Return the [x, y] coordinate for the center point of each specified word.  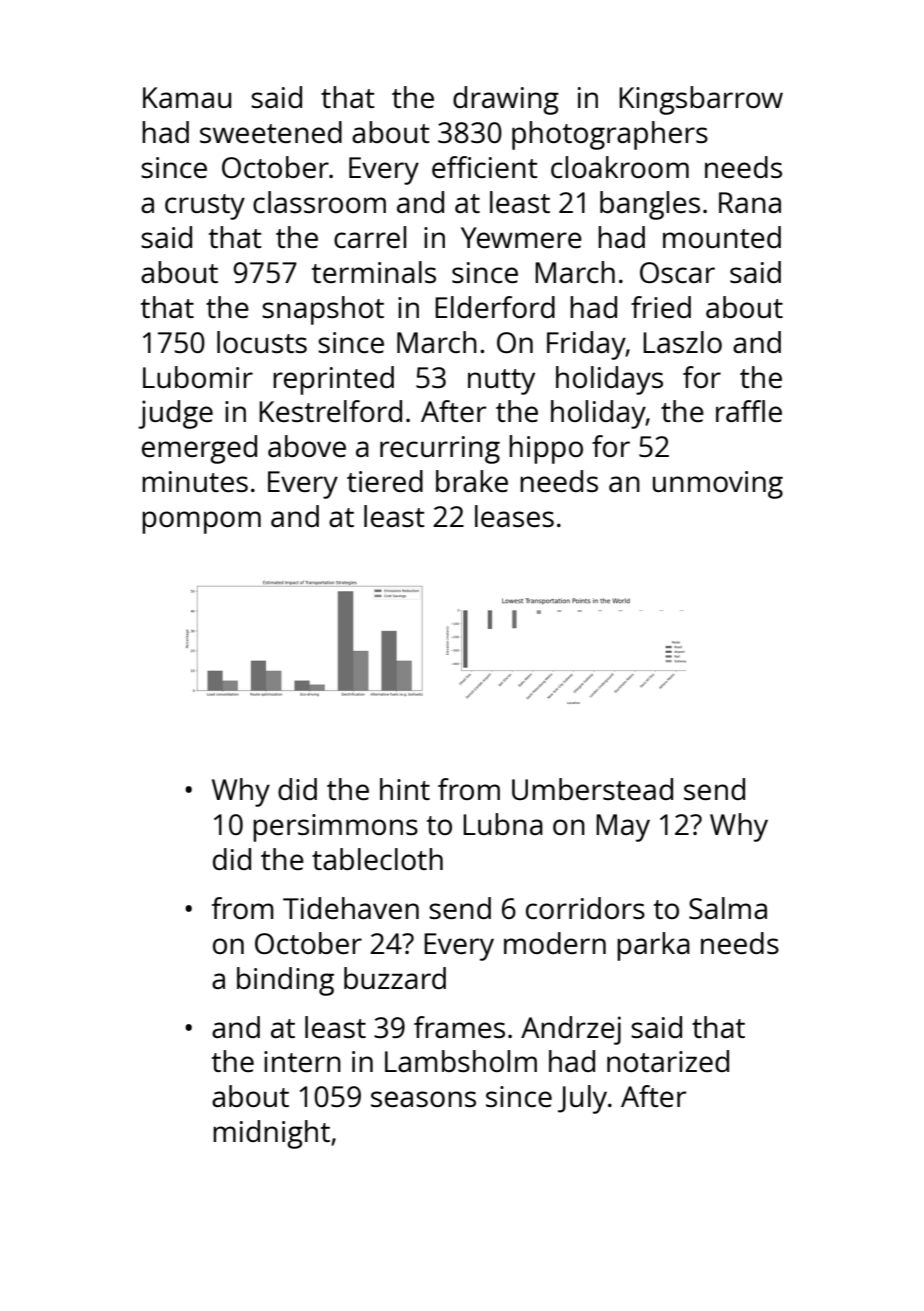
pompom [201, 522]
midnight [271, 1134]
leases [514, 516]
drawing [506, 100]
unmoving [718, 485]
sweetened [271, 132]
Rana [750, 202]
